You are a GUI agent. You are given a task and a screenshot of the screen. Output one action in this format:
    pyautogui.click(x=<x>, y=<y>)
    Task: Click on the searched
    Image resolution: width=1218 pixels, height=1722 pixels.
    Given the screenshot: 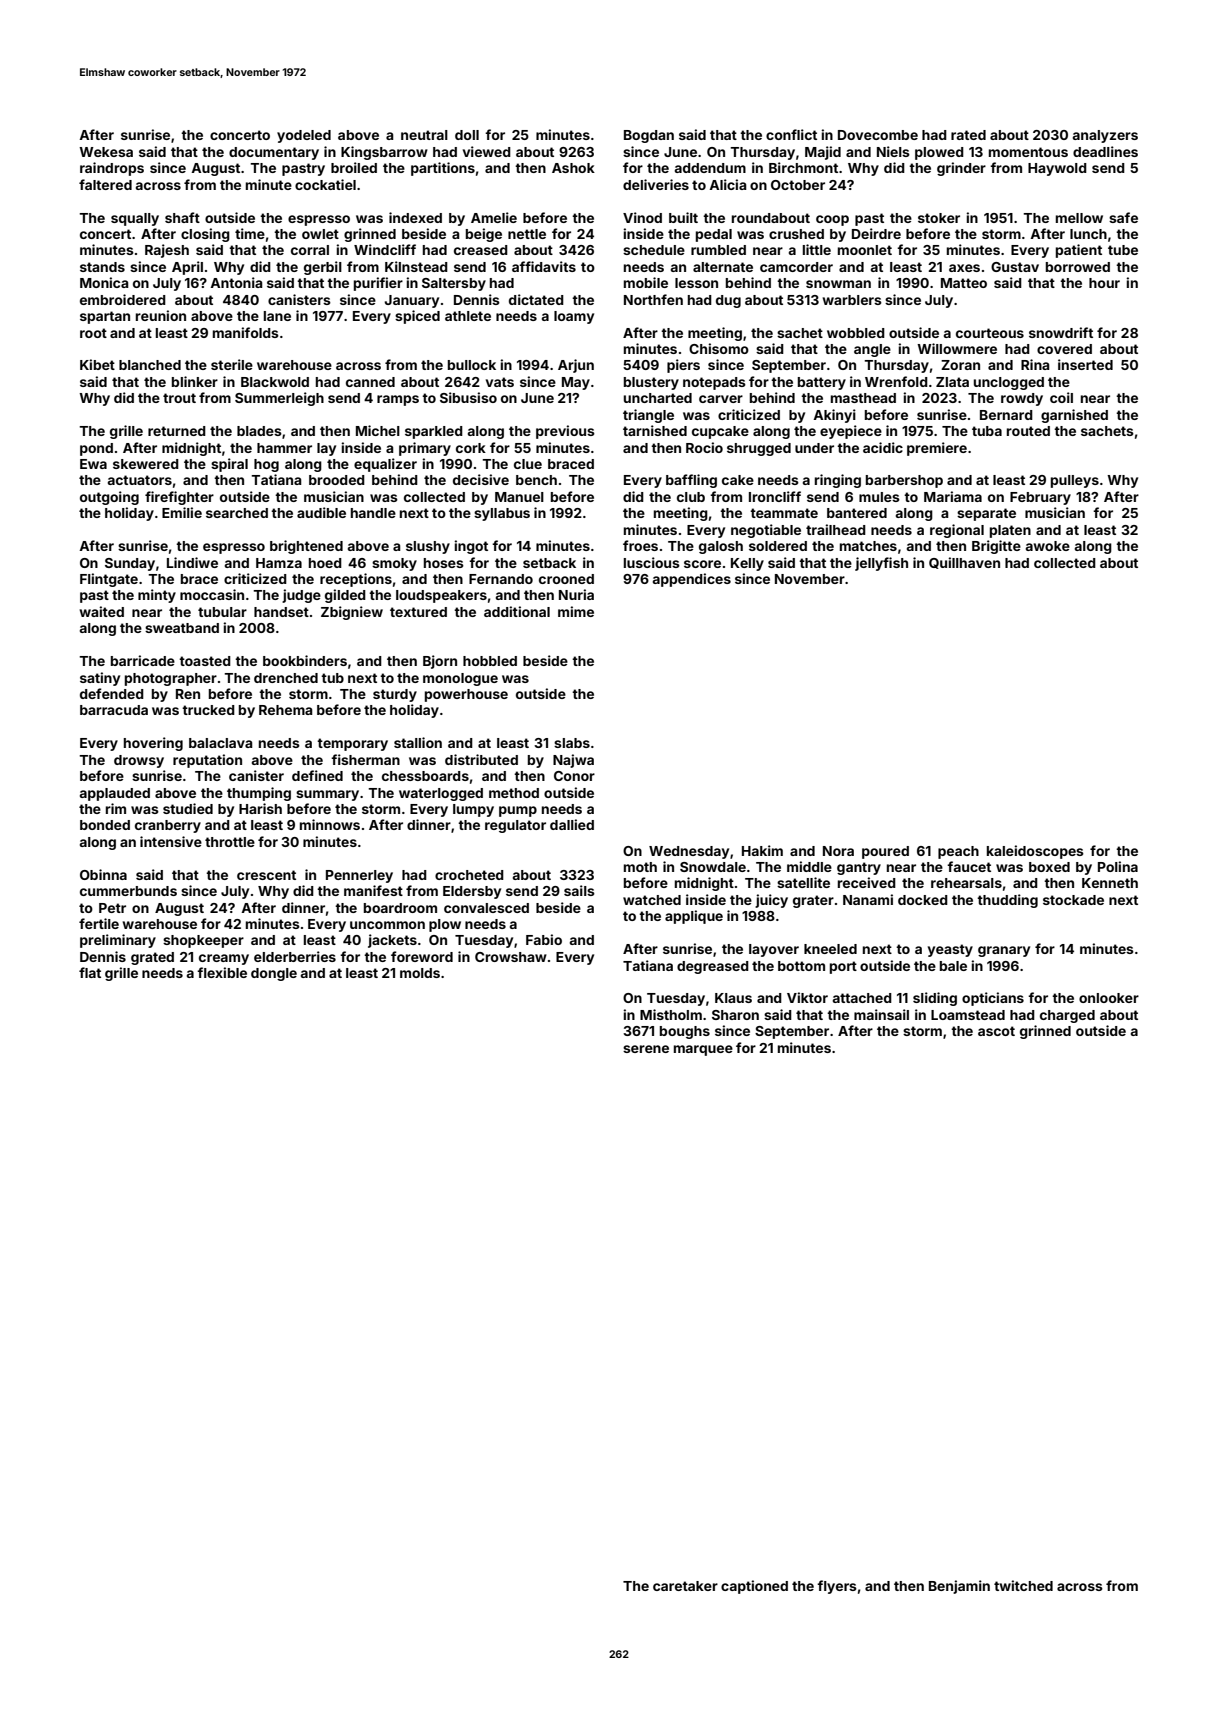 What is the action you would take?
    pyautogui.click(x=237, y=513)
